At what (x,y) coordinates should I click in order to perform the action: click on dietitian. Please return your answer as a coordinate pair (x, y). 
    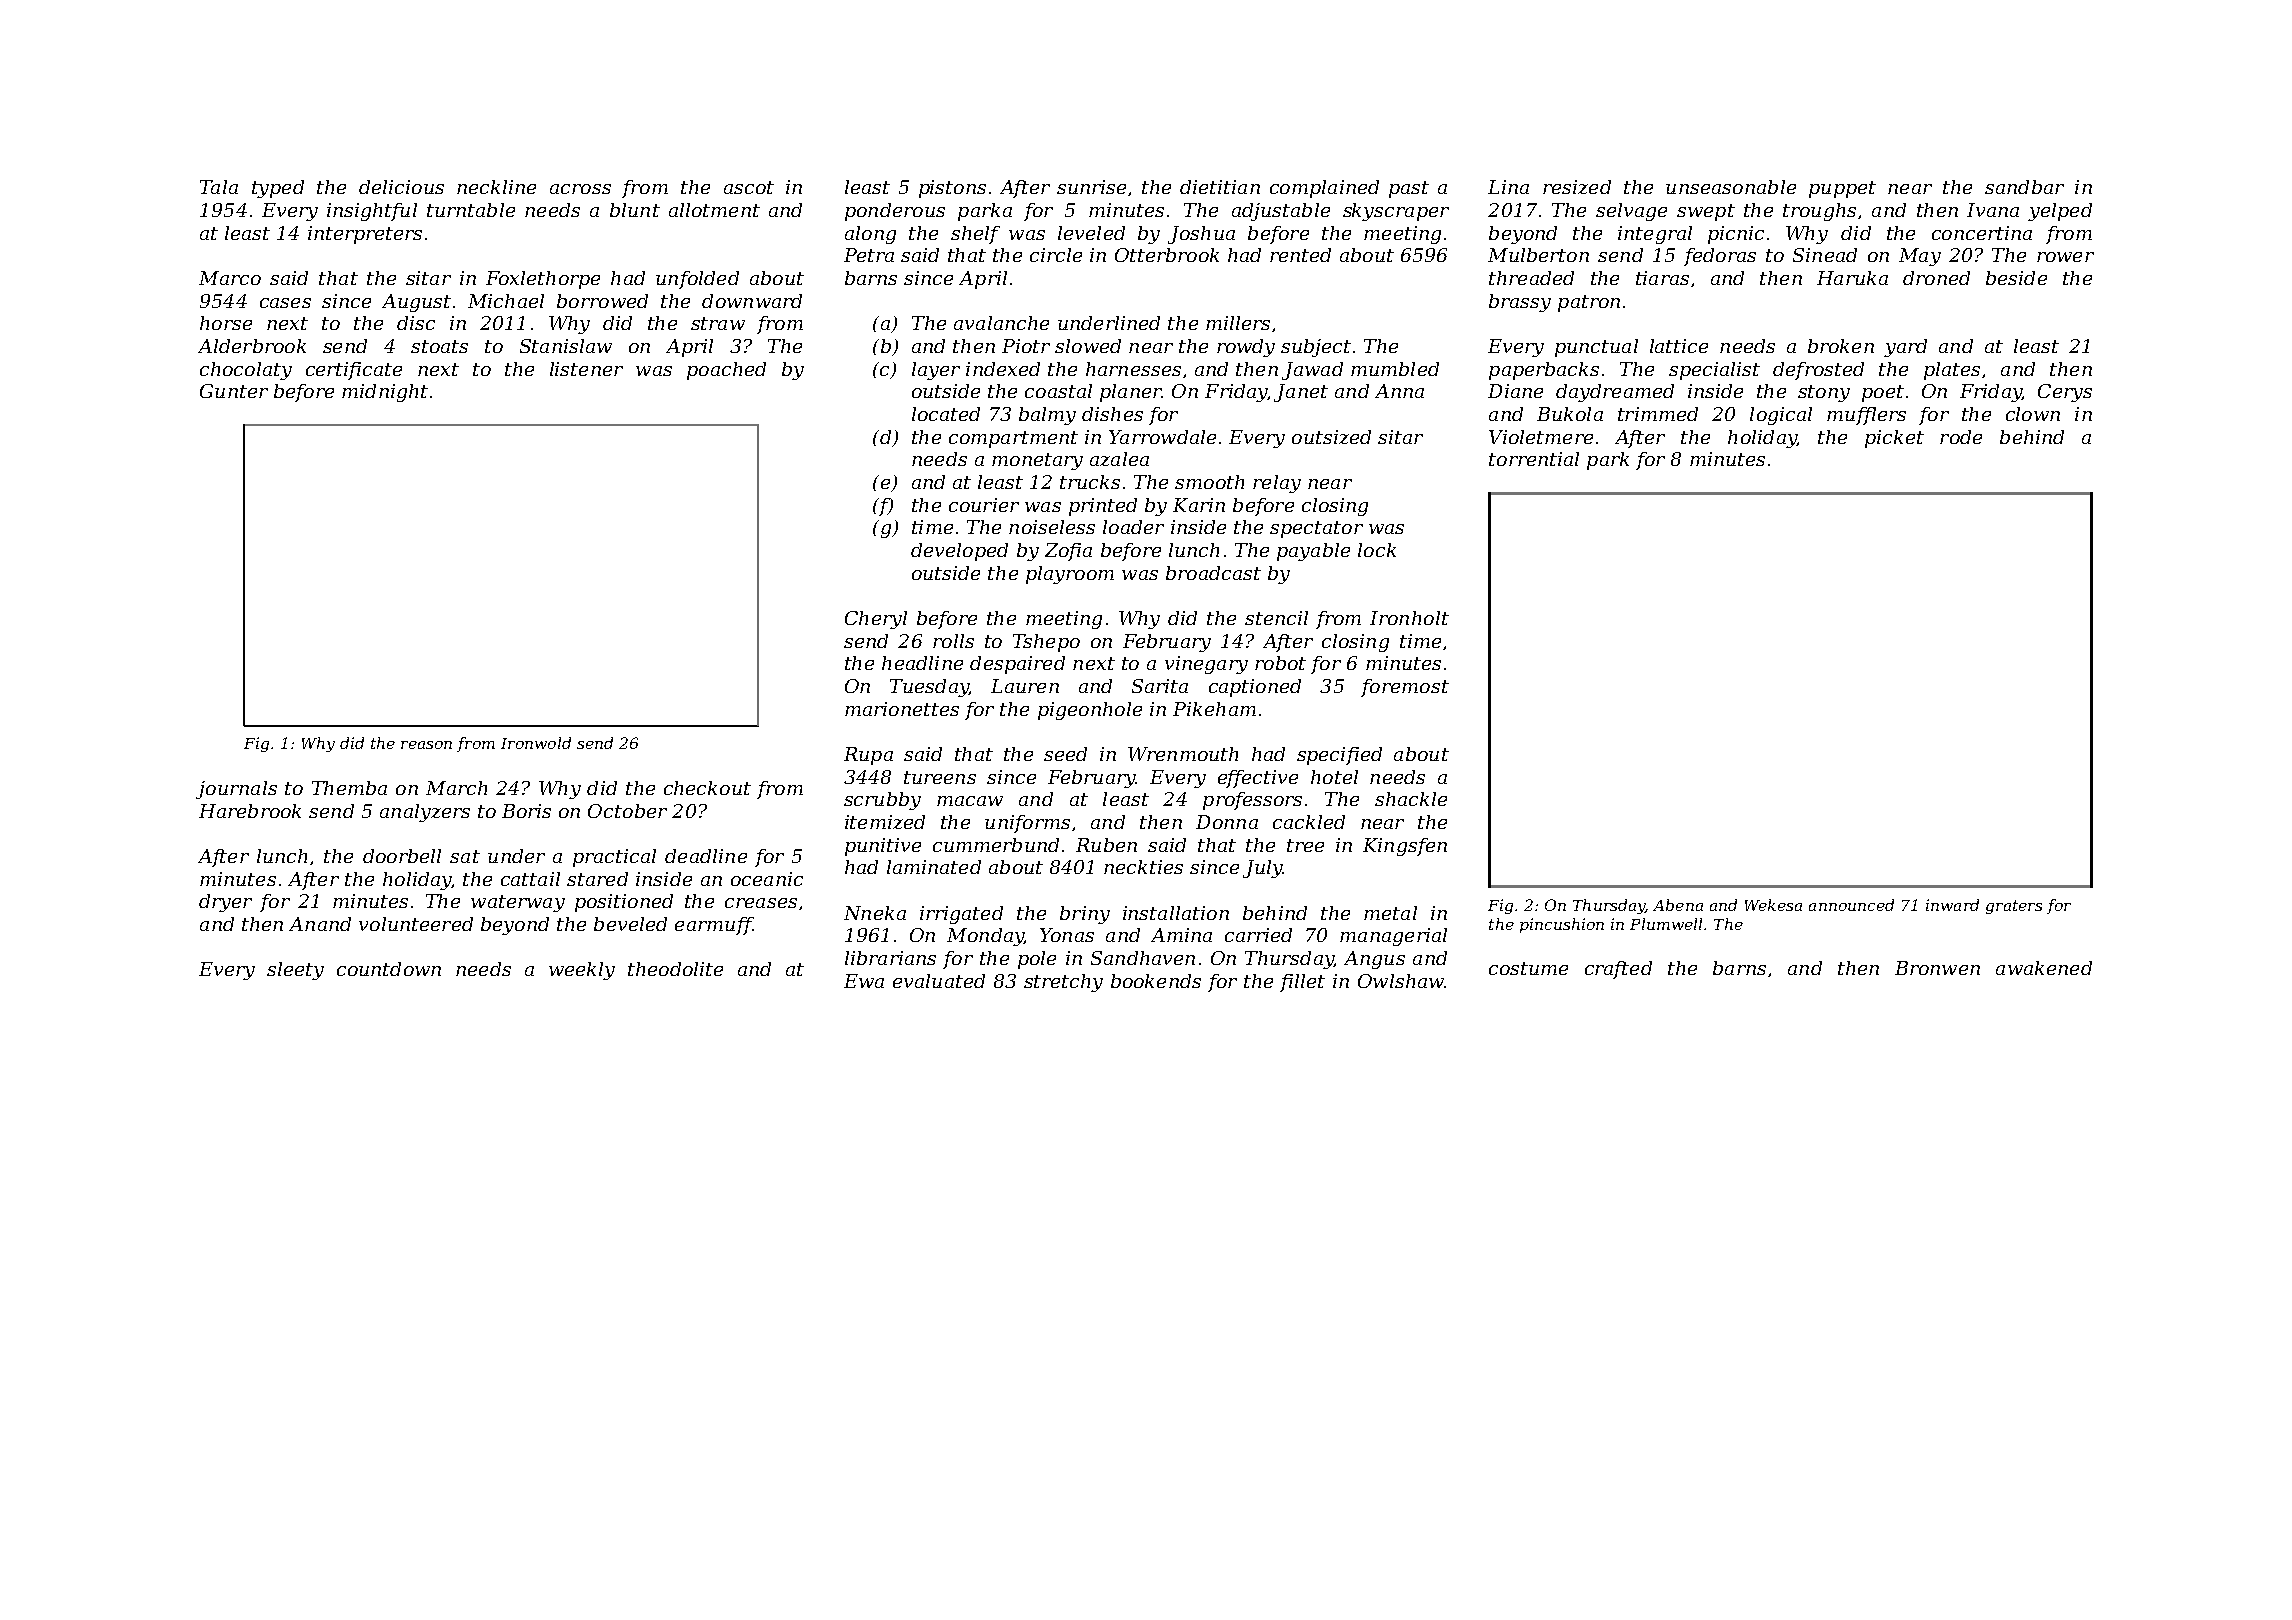
    Looking at the image, I should click on (1220, 187).
